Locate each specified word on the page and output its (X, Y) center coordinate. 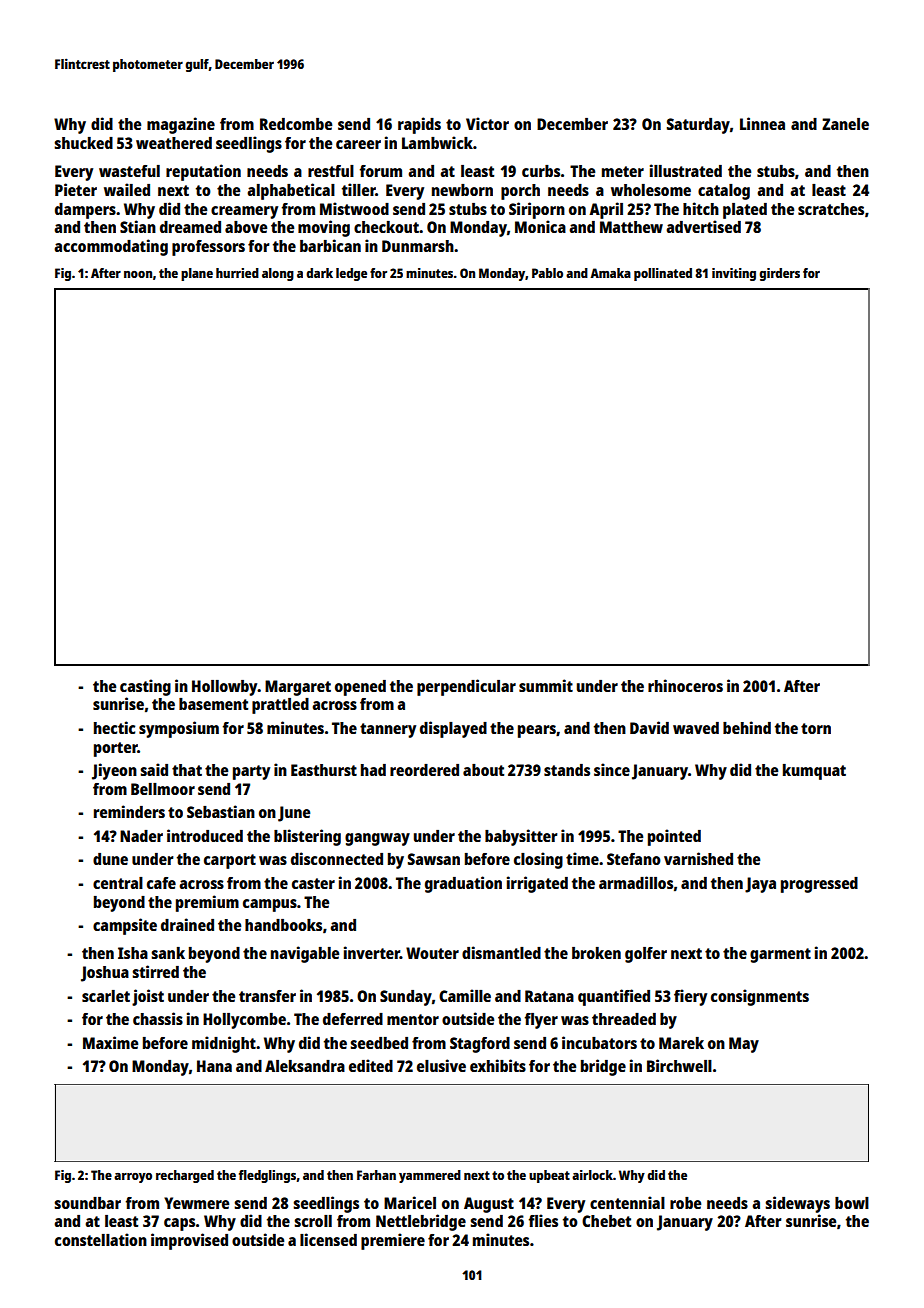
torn (816, 728)
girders (779, 274)
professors (208, 248)
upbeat (549, 1176)
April (606, 210)
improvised (189, 1241)
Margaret (298, 688)
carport (230, 861)
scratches (831, 209)
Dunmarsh (418, 246)
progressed (819, 885)
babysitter (521, 837)
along (278, 274)
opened (360, 688)
